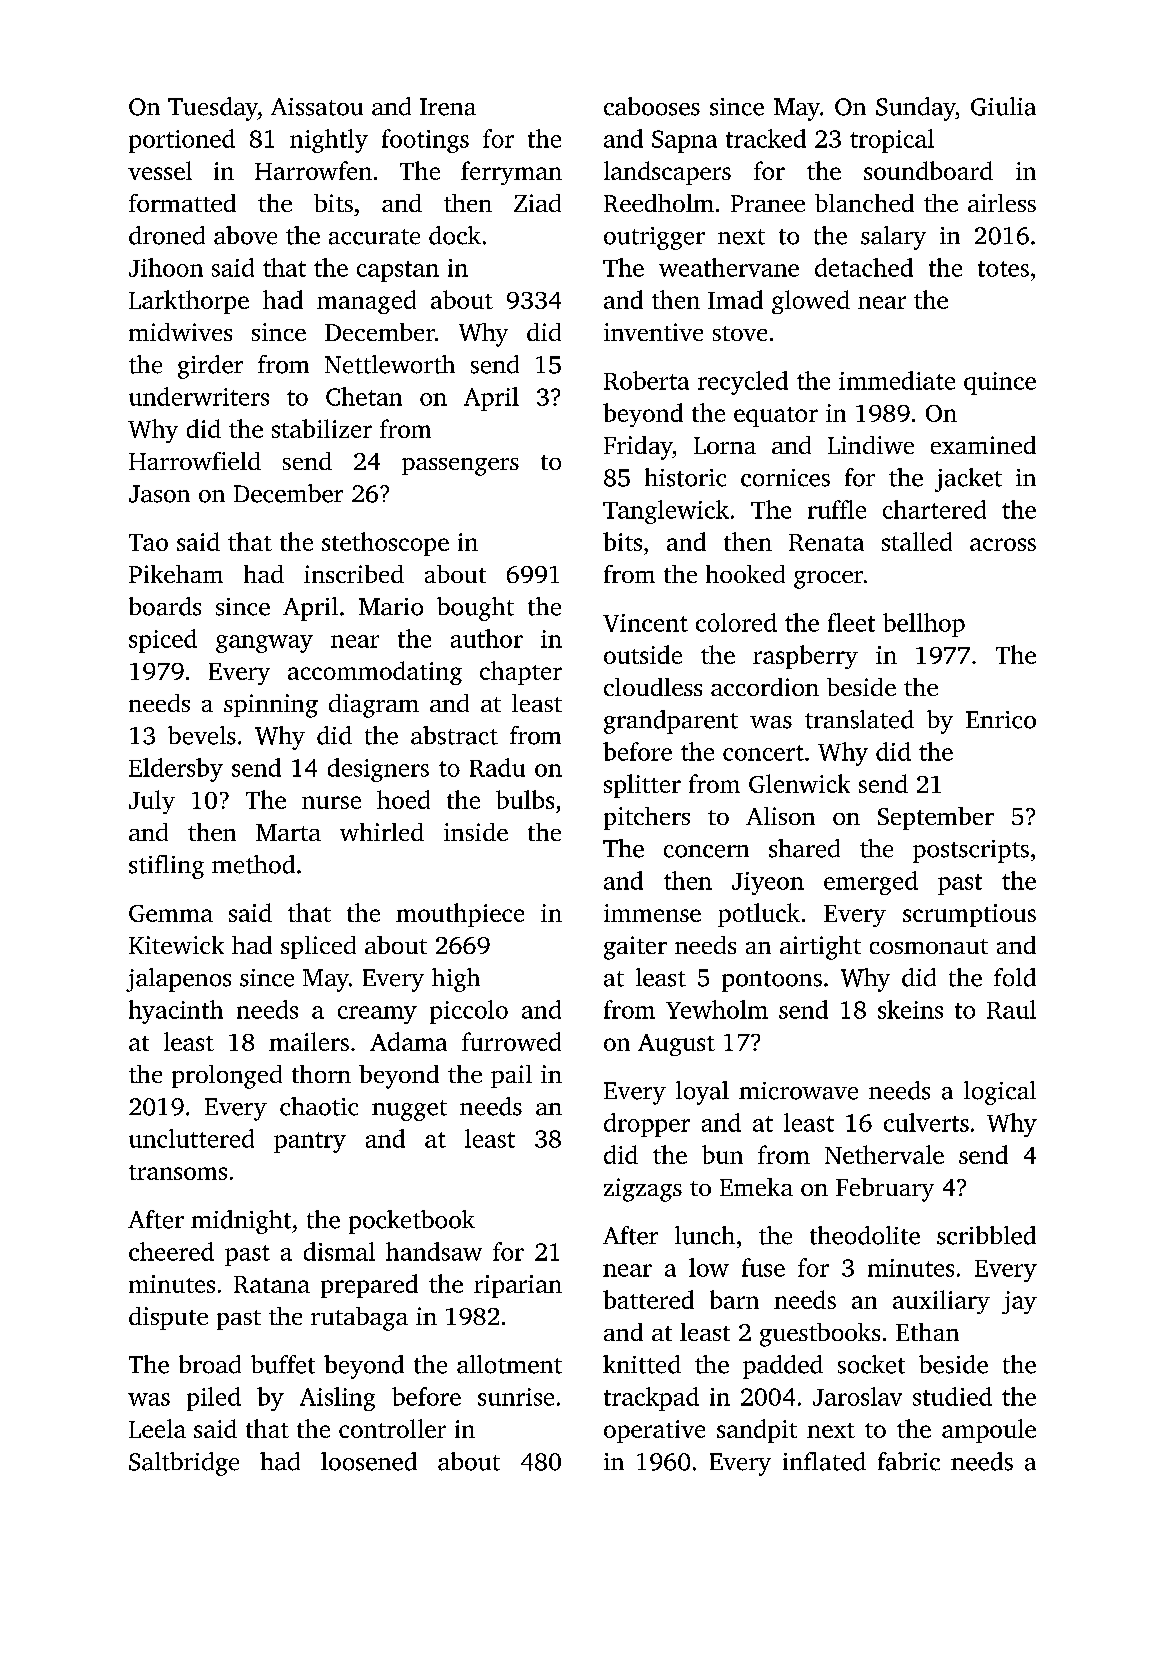  Describe the element at coordinates (374, 237) in the screenshot. I see `accurate` at that location.
